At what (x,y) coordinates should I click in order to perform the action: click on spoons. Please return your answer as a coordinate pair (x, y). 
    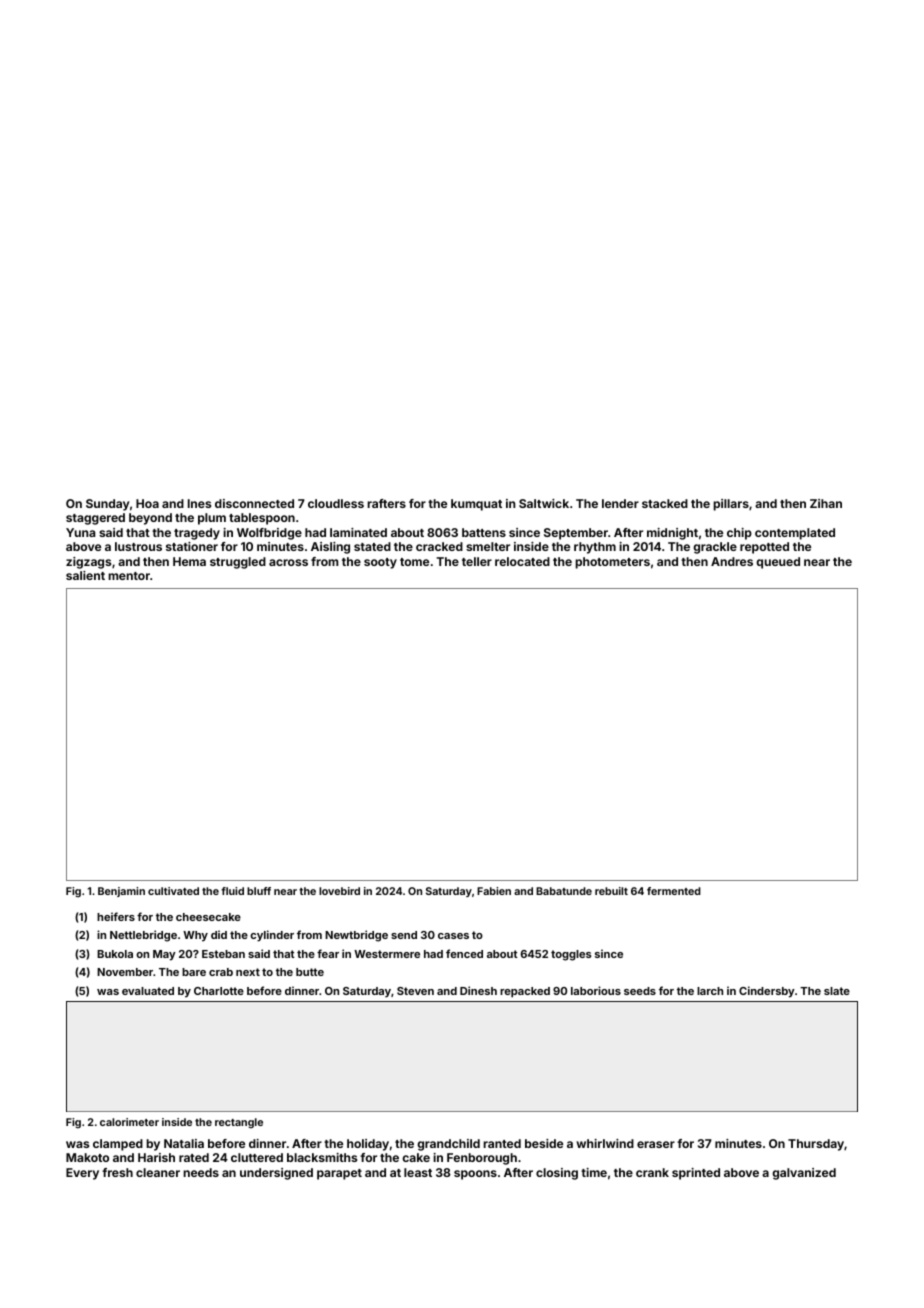
    Looking at the image, I should click on (475, 1175).
